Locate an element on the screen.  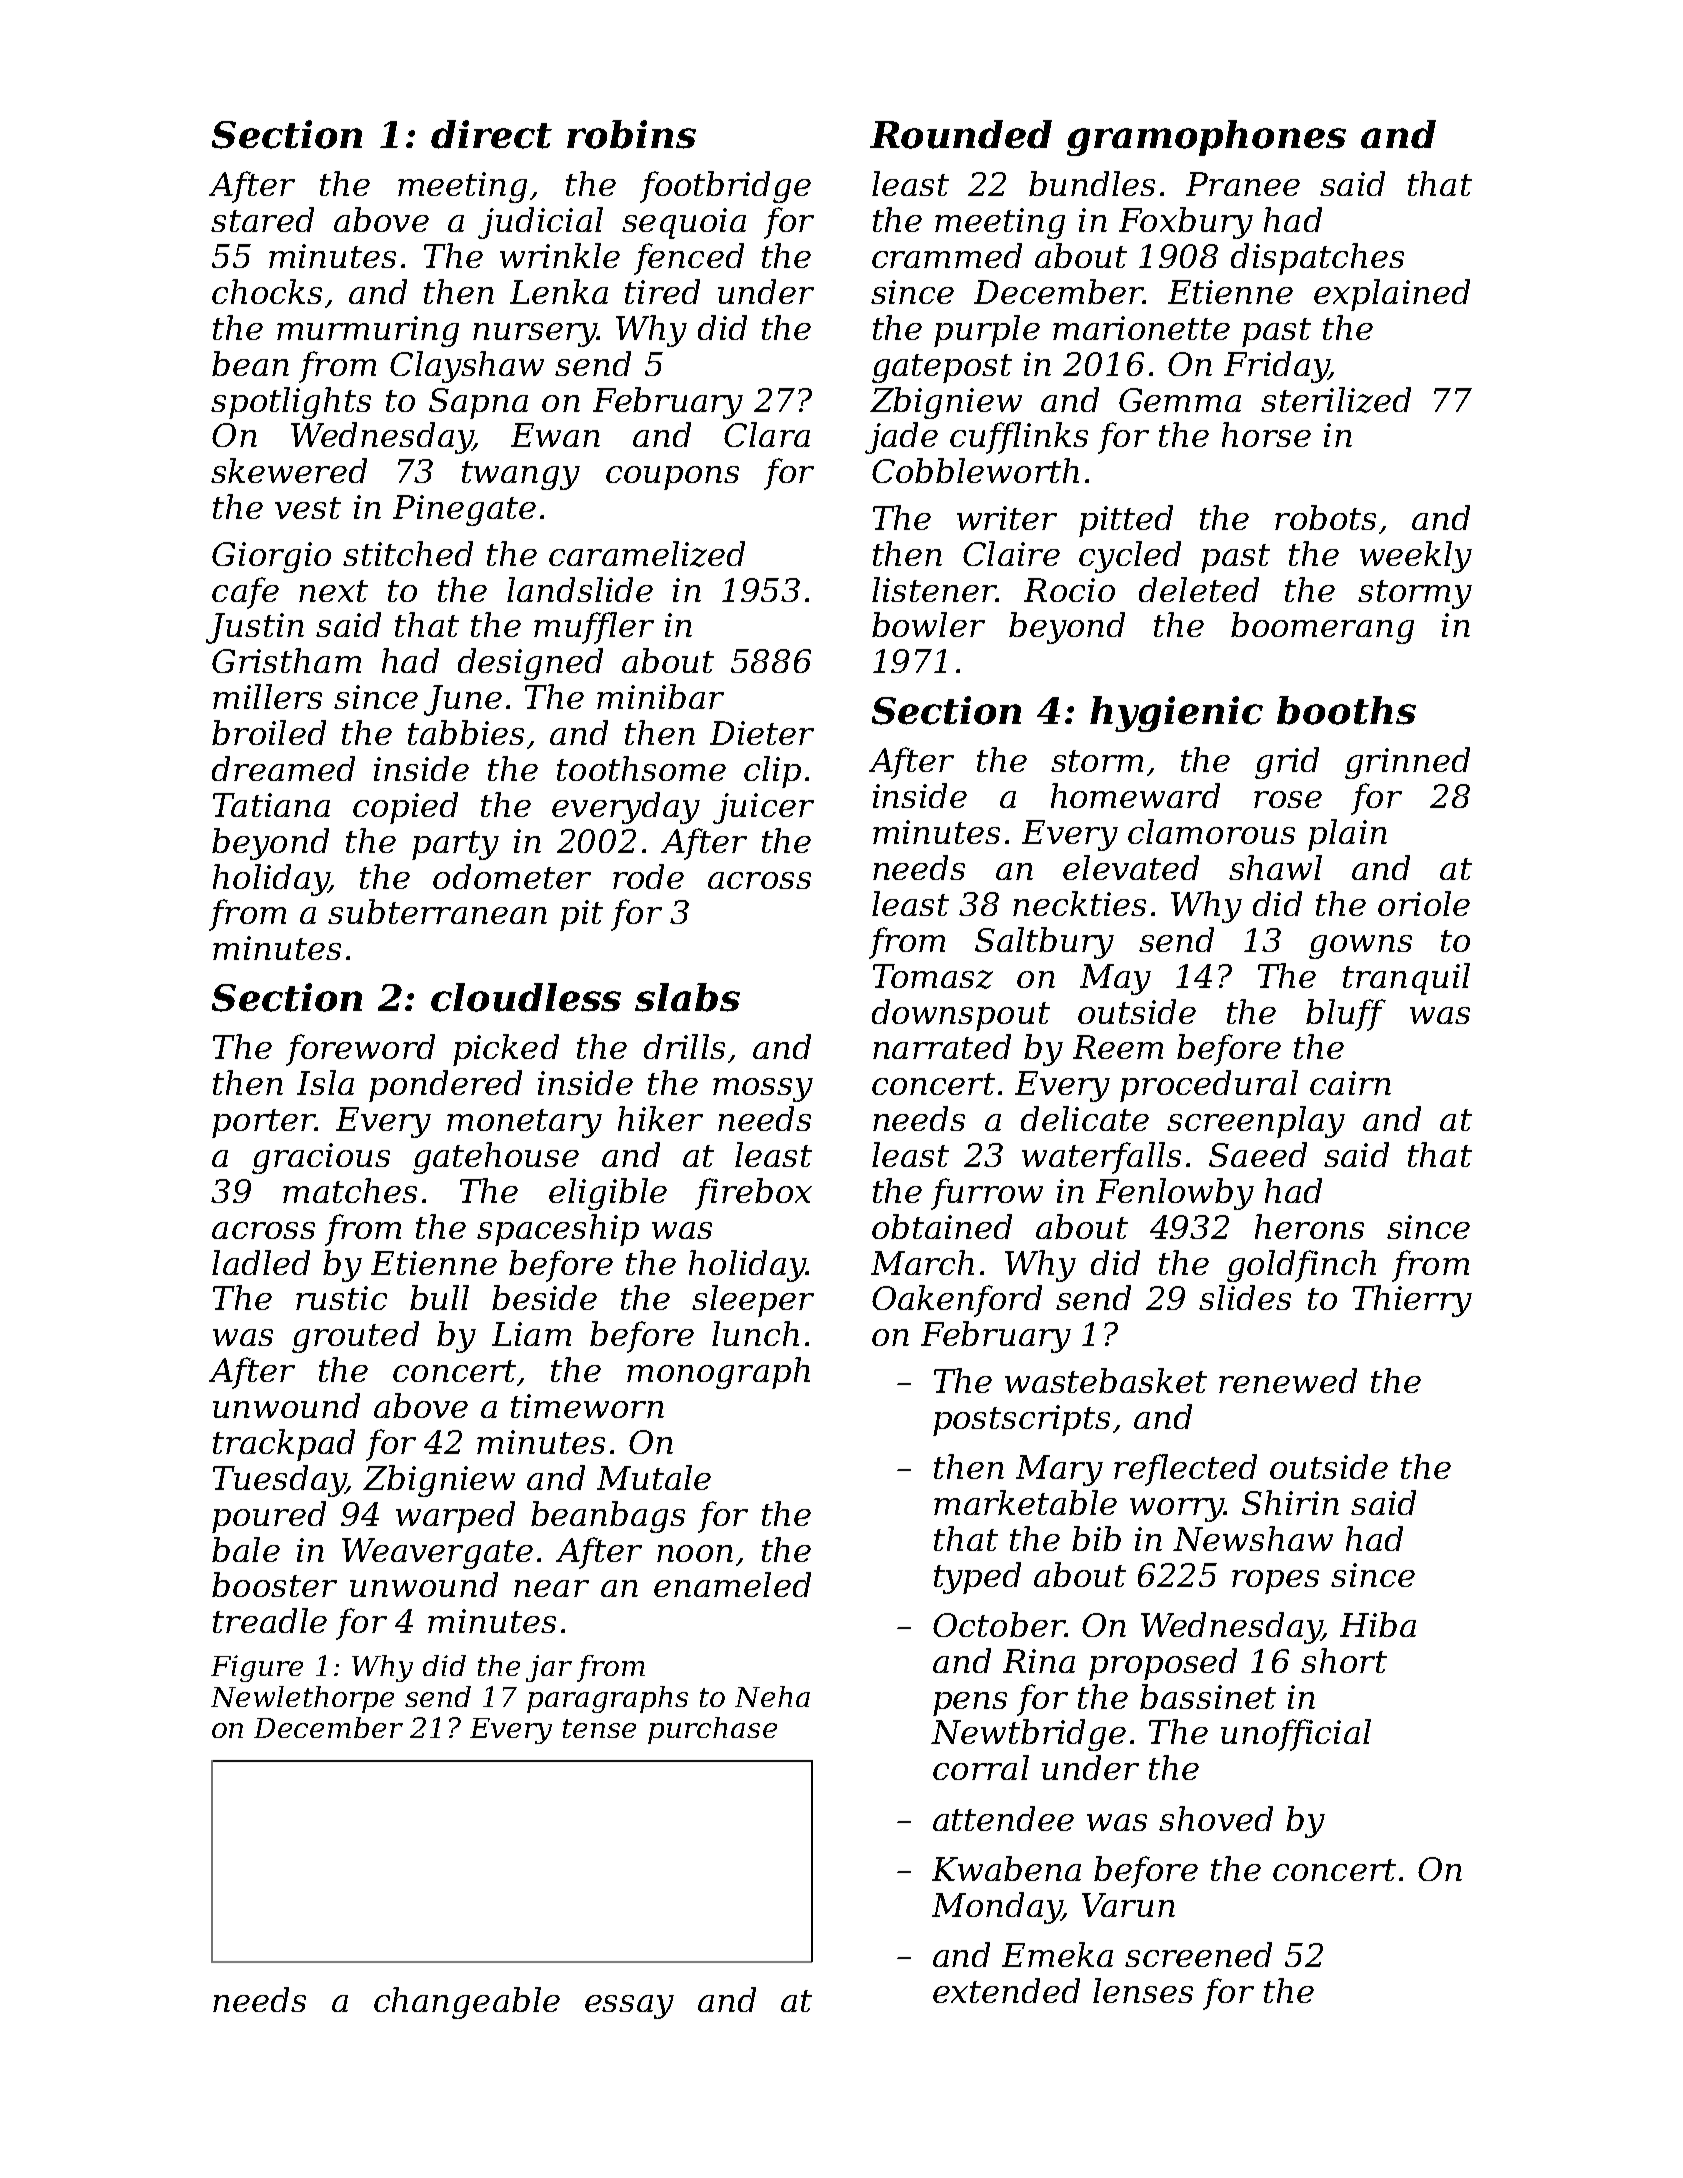
Rounded is located at coordinates (961, 134).
